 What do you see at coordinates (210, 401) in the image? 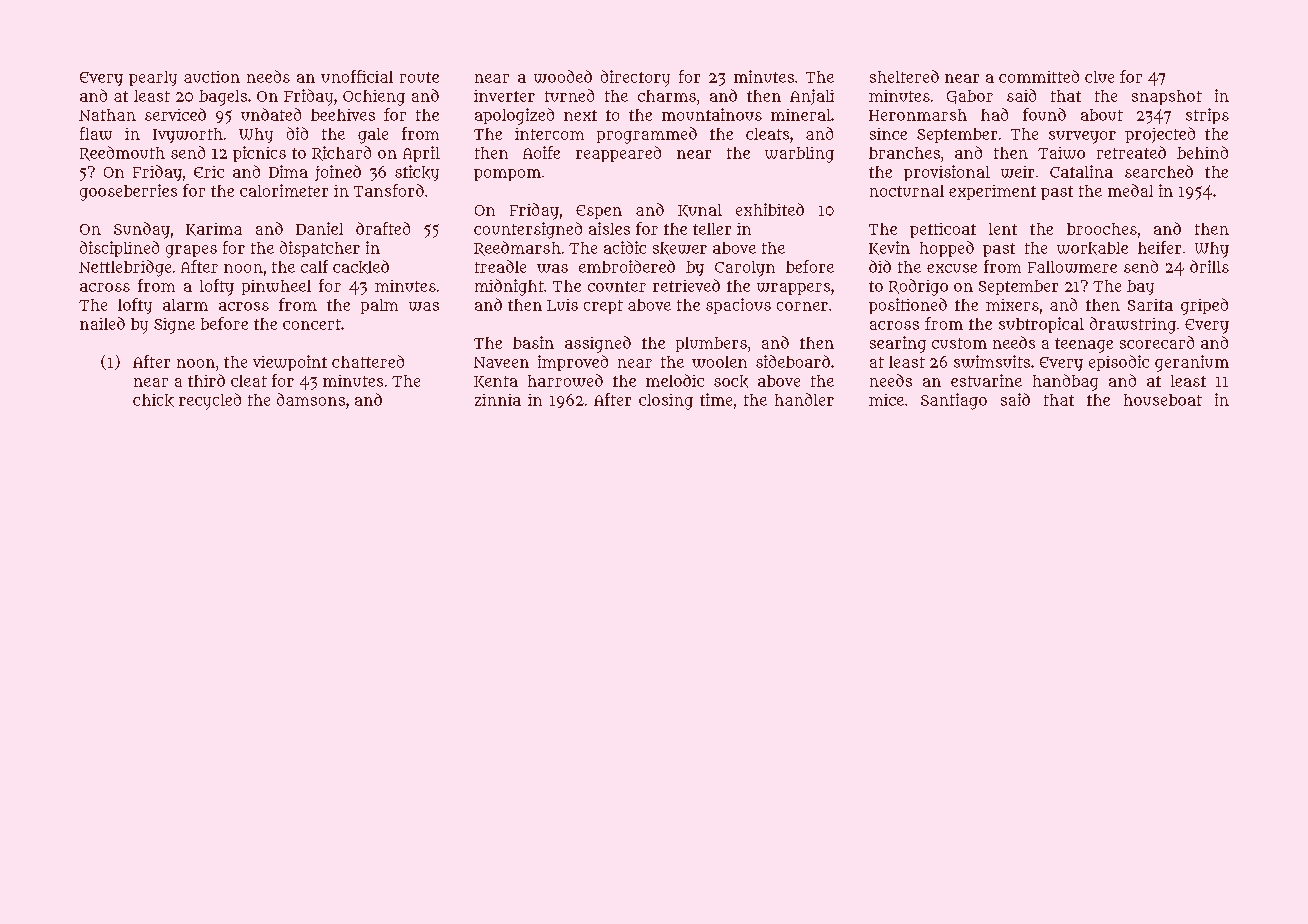
I see `recycled` at bounding box center [210, 401].
